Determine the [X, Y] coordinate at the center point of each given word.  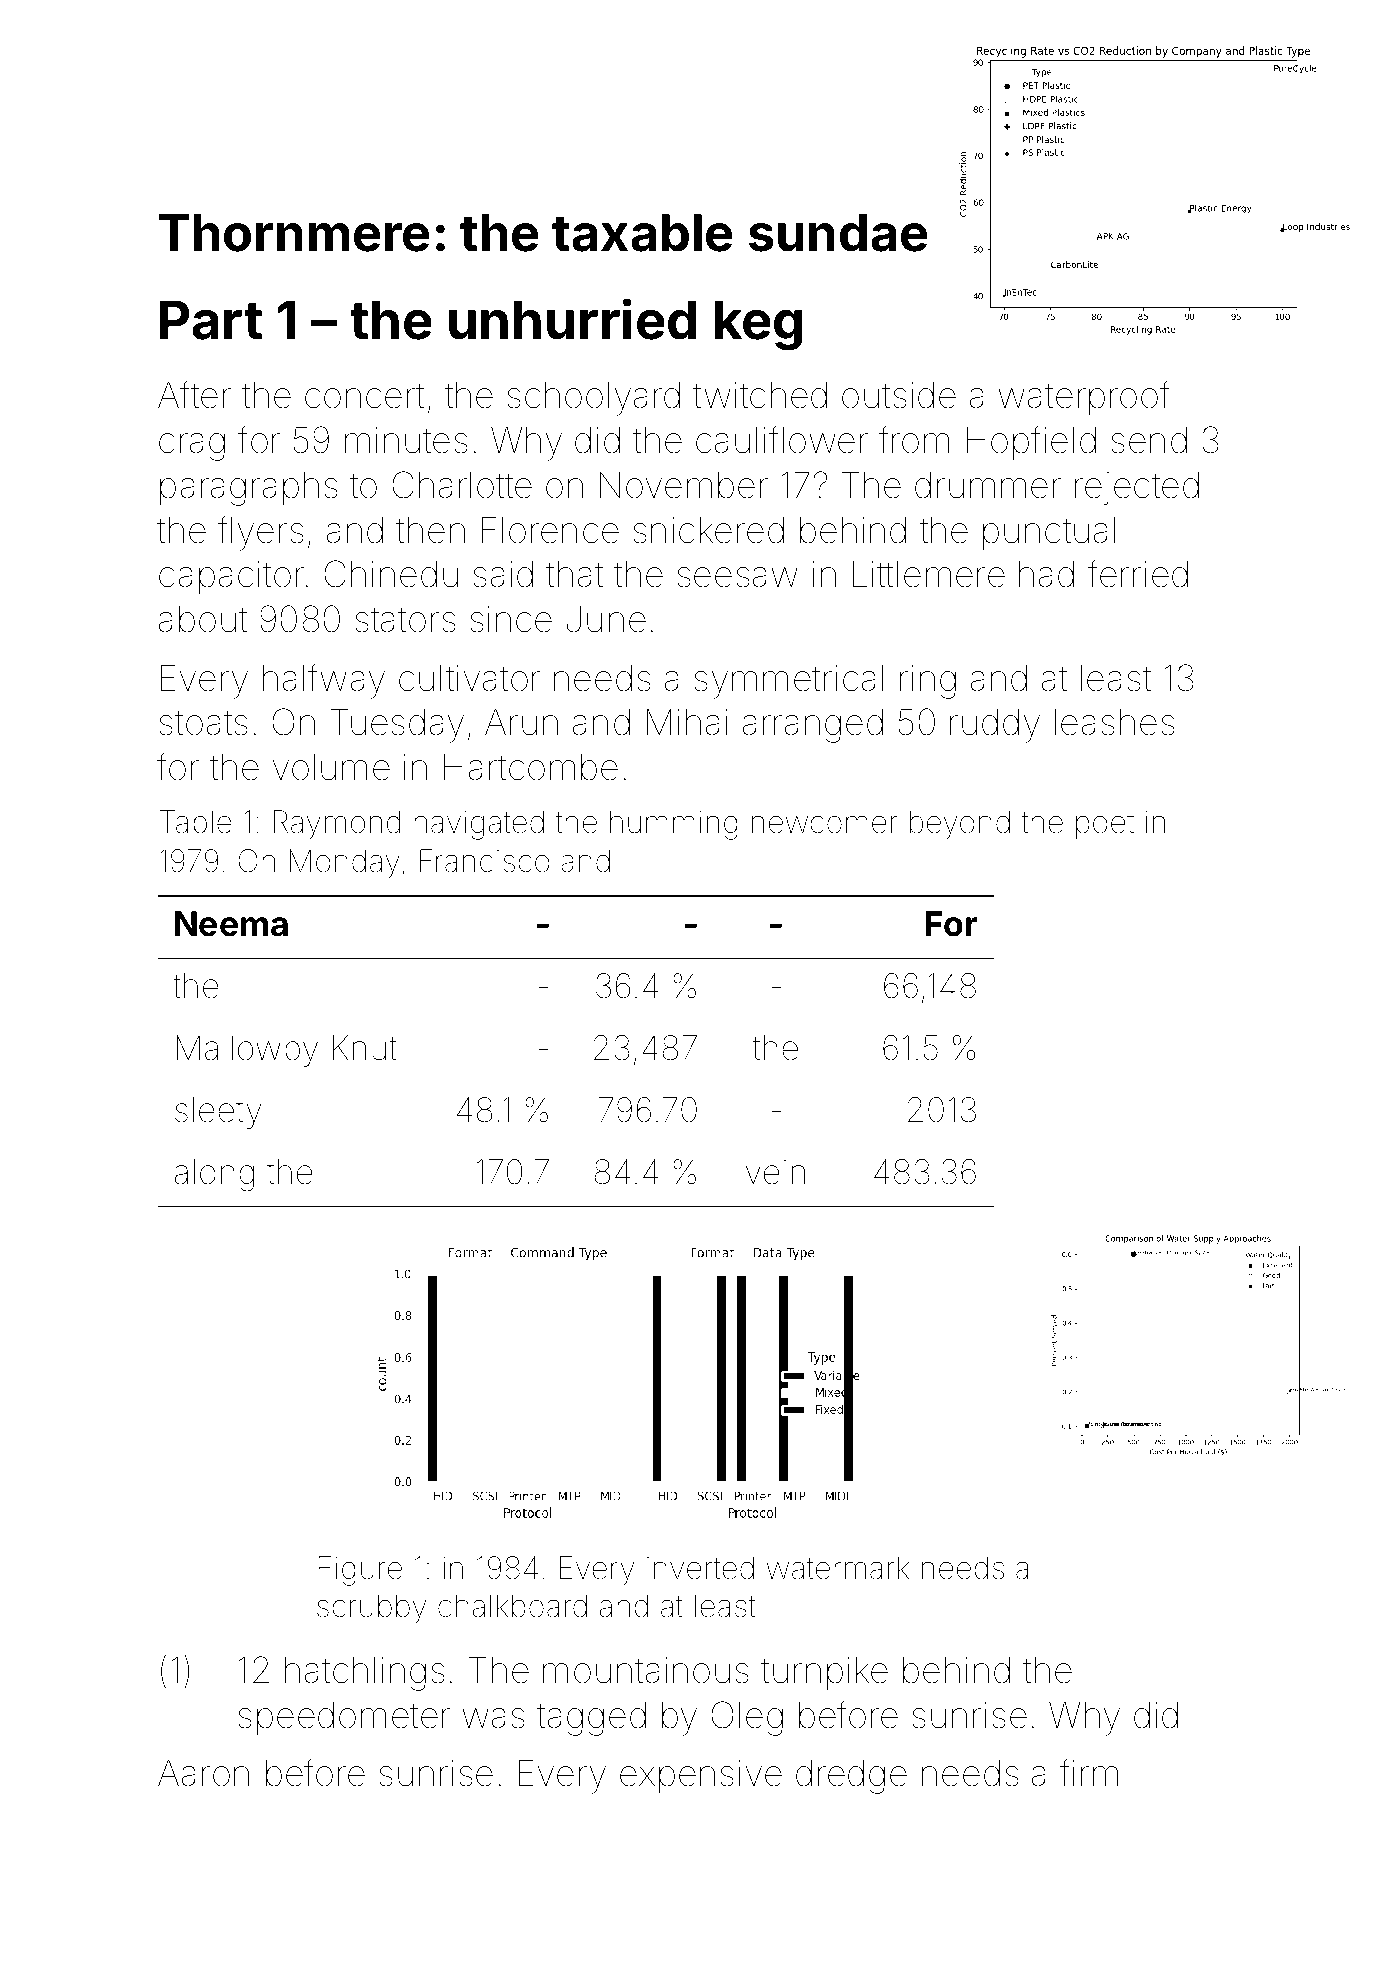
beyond [960, 825]
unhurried [572, 319]
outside [899, 395]
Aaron [203, 1773]
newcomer [824, 825]
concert [364, 396]
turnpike [824, 1673]
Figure [360, 1571]
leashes [1115, 722]
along [214, 1175]
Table [196, 822]
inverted [700, 1568]
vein [775, 1172]
